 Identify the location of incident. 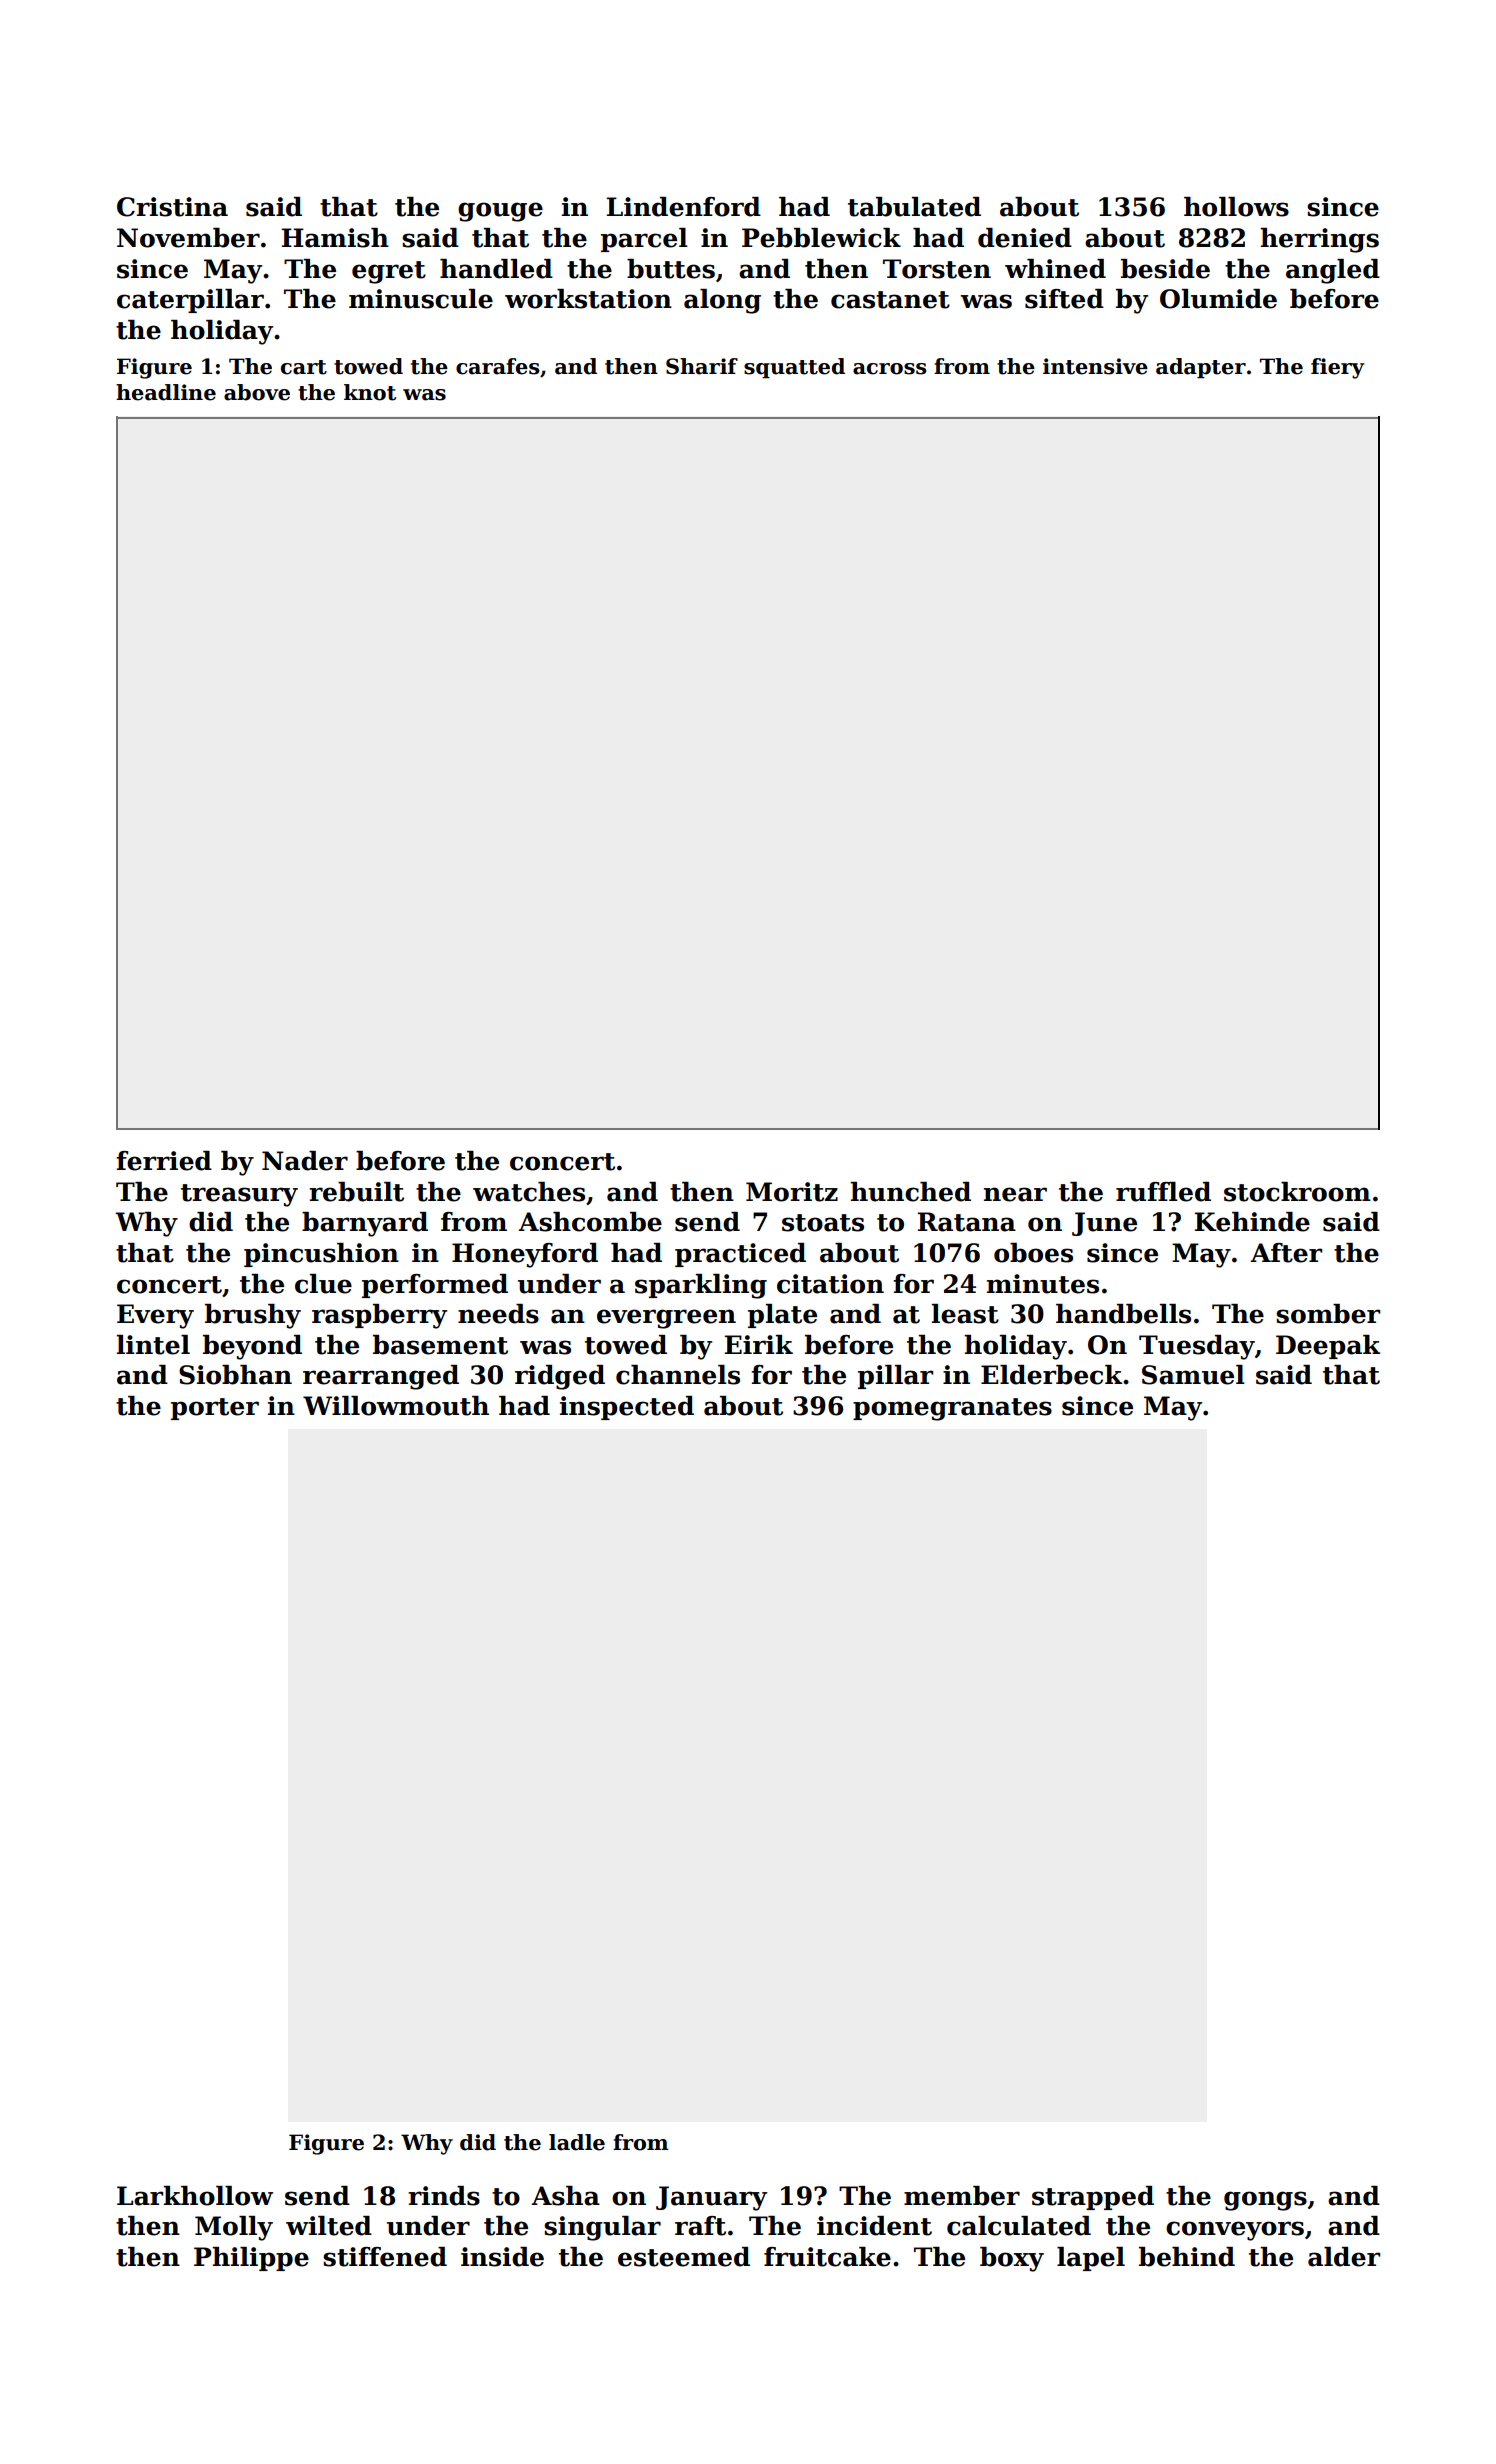
(874, 2226).
